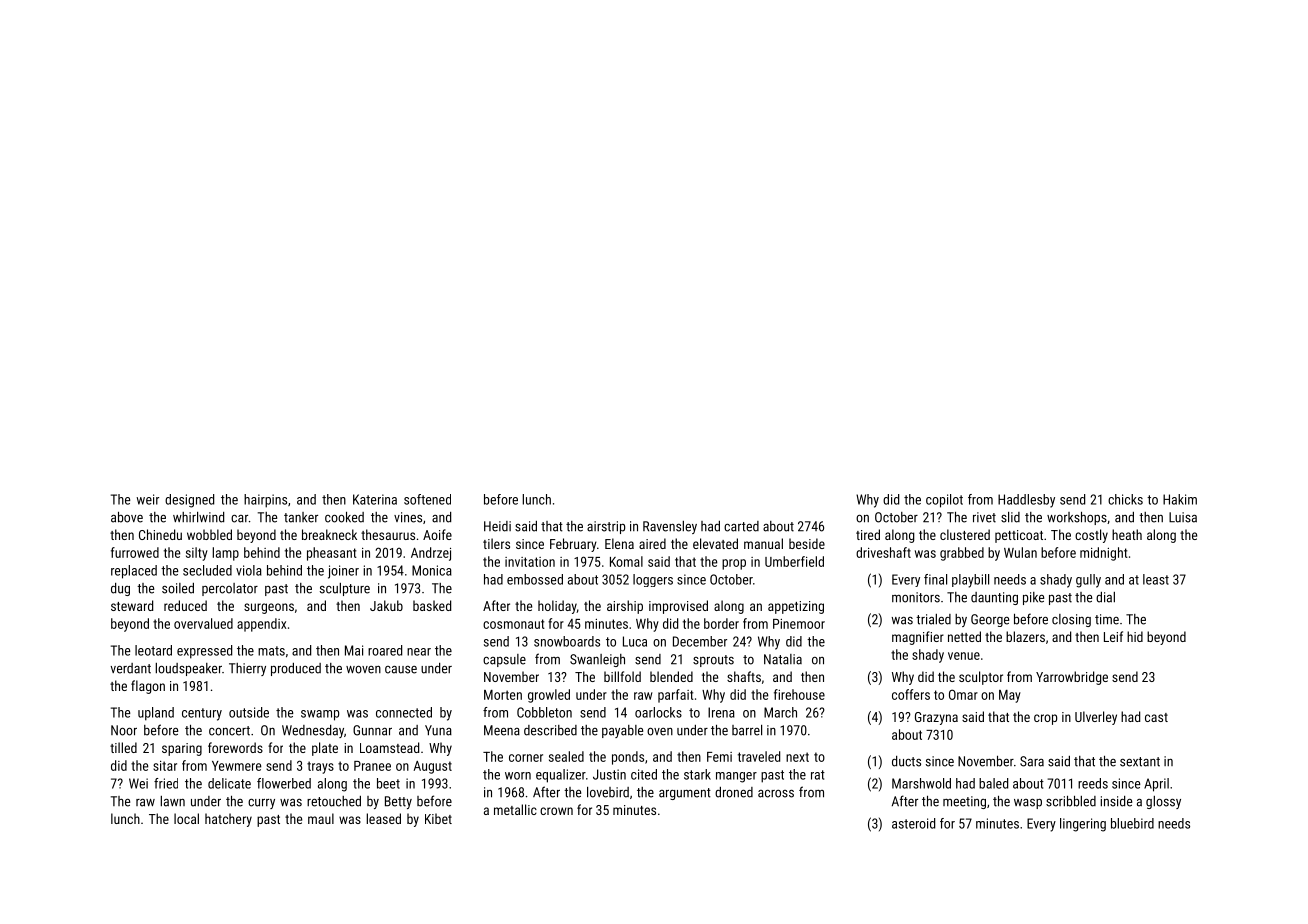 Image resolution: width=1308 pixels, height=924 pixels. Describe the element at coordinates (321, 818) in the screenshot. I see `maul` at that location.
